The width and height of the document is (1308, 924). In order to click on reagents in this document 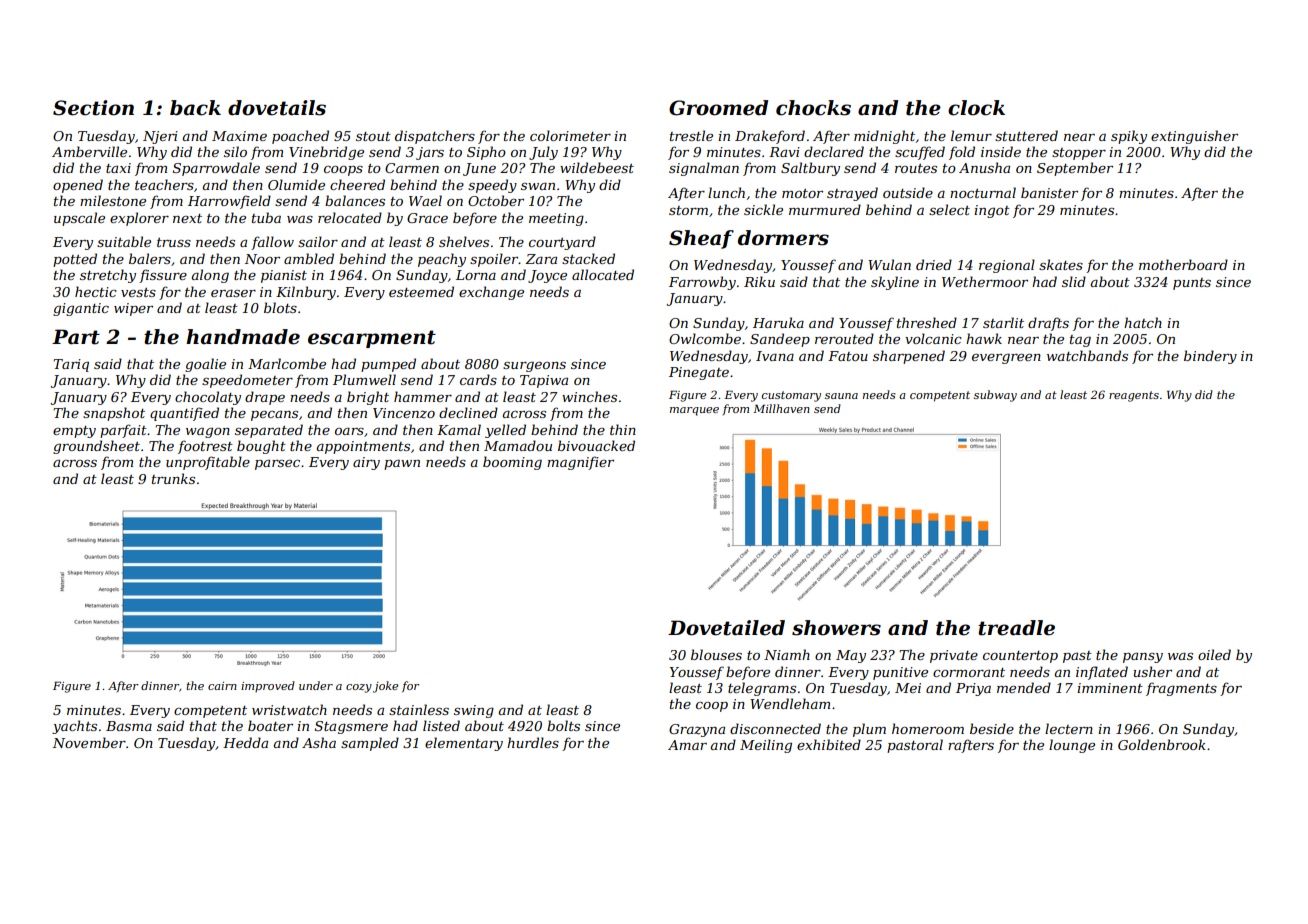, I will do `click(1134, 396)`.
